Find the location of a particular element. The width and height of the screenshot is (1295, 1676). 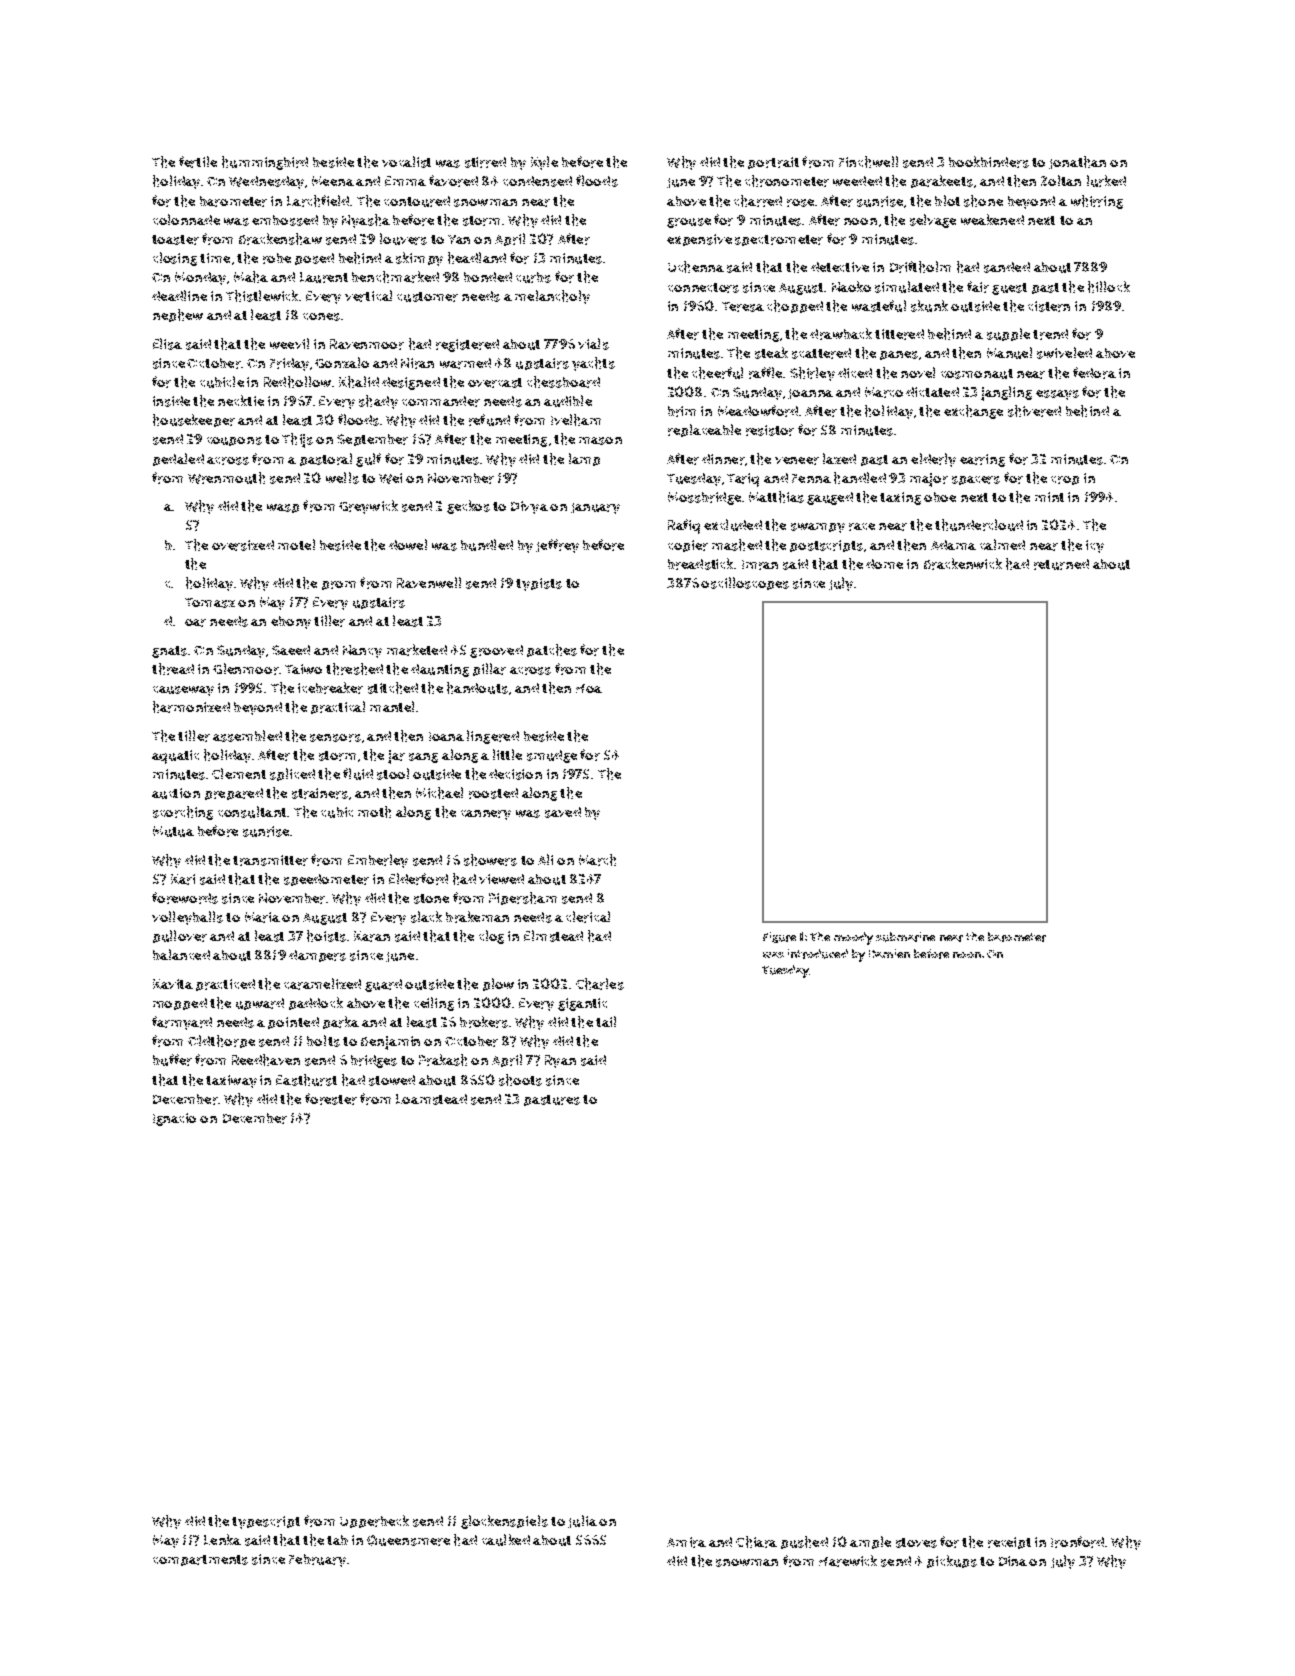

submarine is located at coordinates (905, 937).
